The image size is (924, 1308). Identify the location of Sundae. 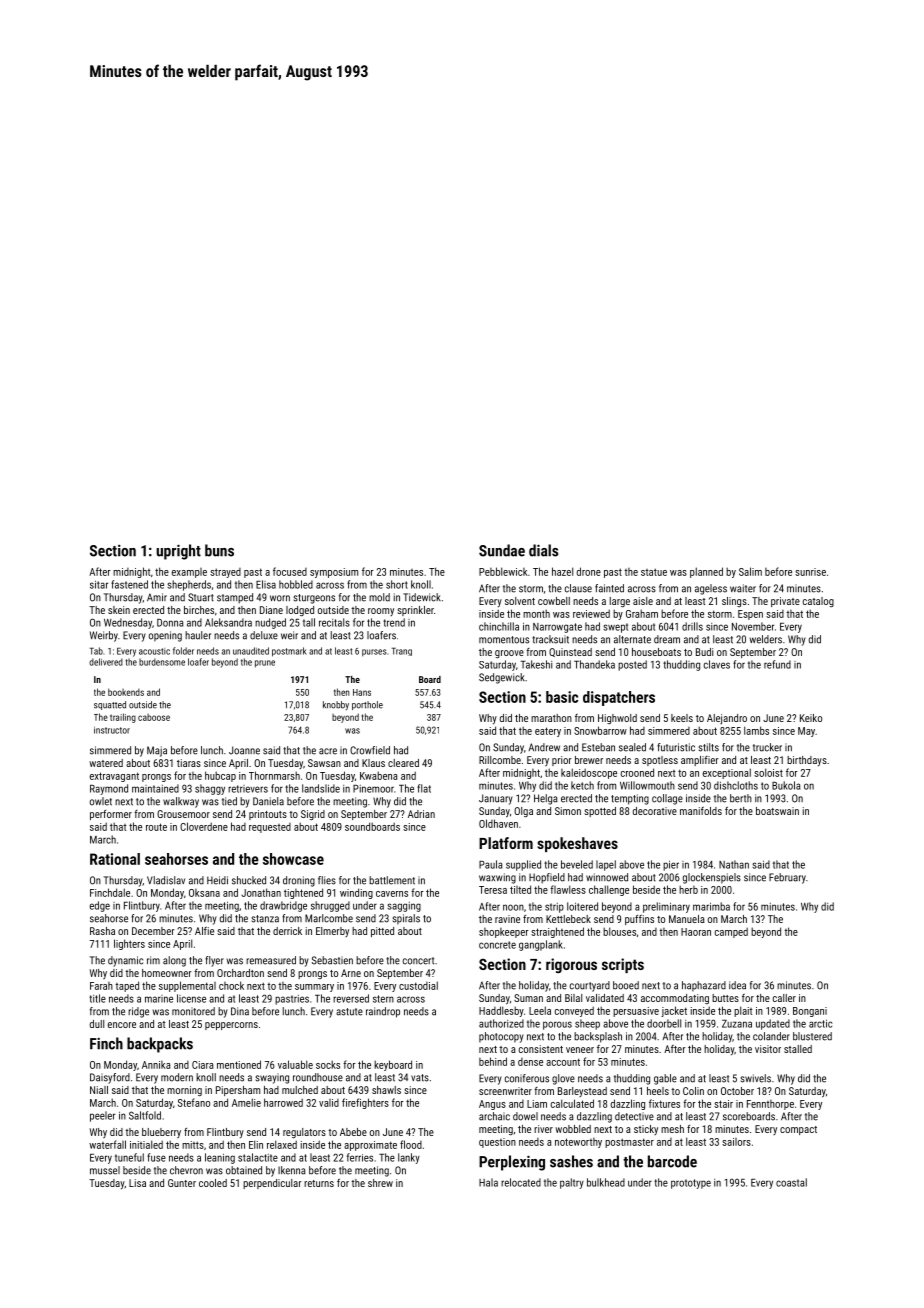
(502, 550).
